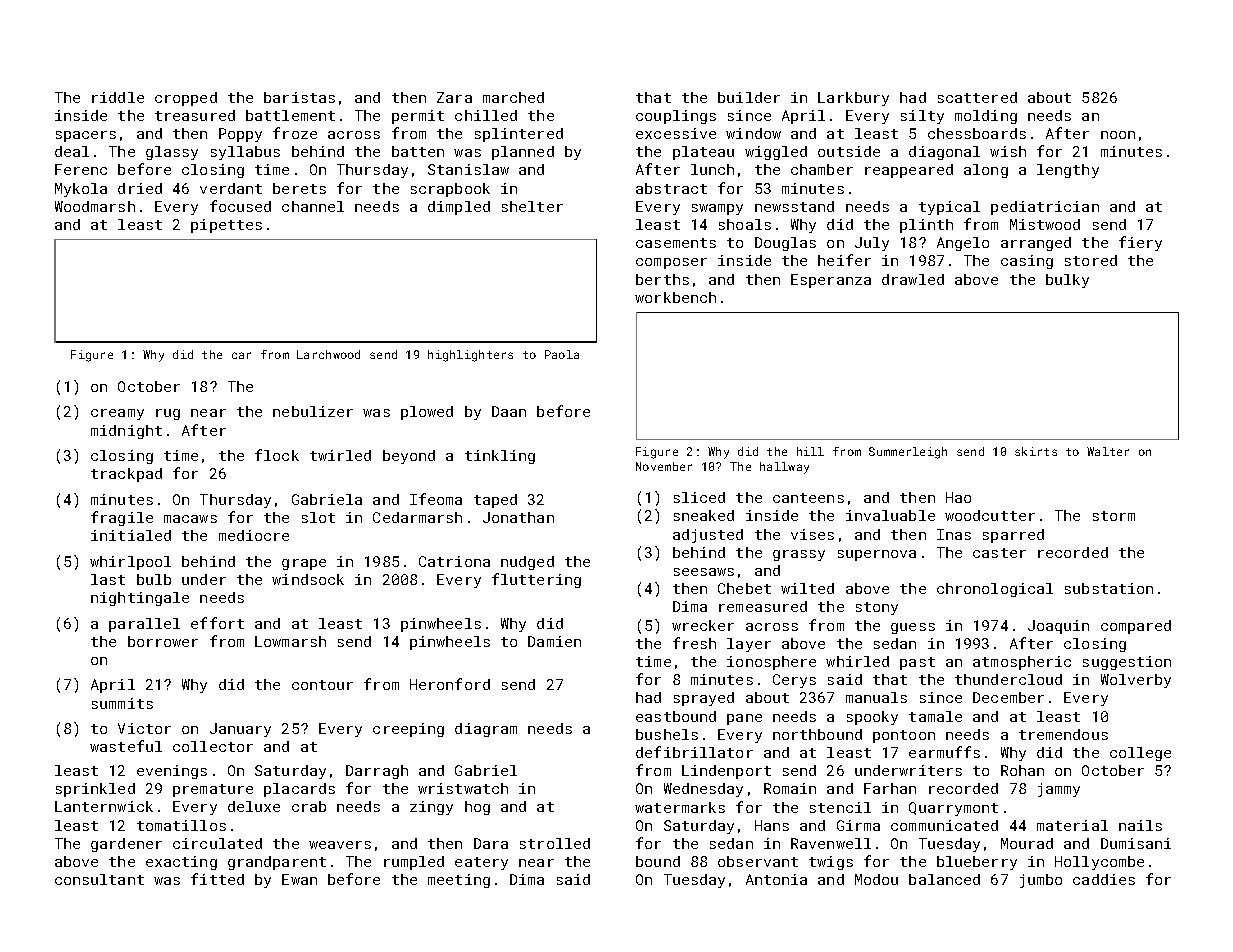 The width and height of the screenshot is (1233, 952). What do you see at coordinates (126, 432) in the screenshot?
I see `midnight` at bounding box center [126, 432].
